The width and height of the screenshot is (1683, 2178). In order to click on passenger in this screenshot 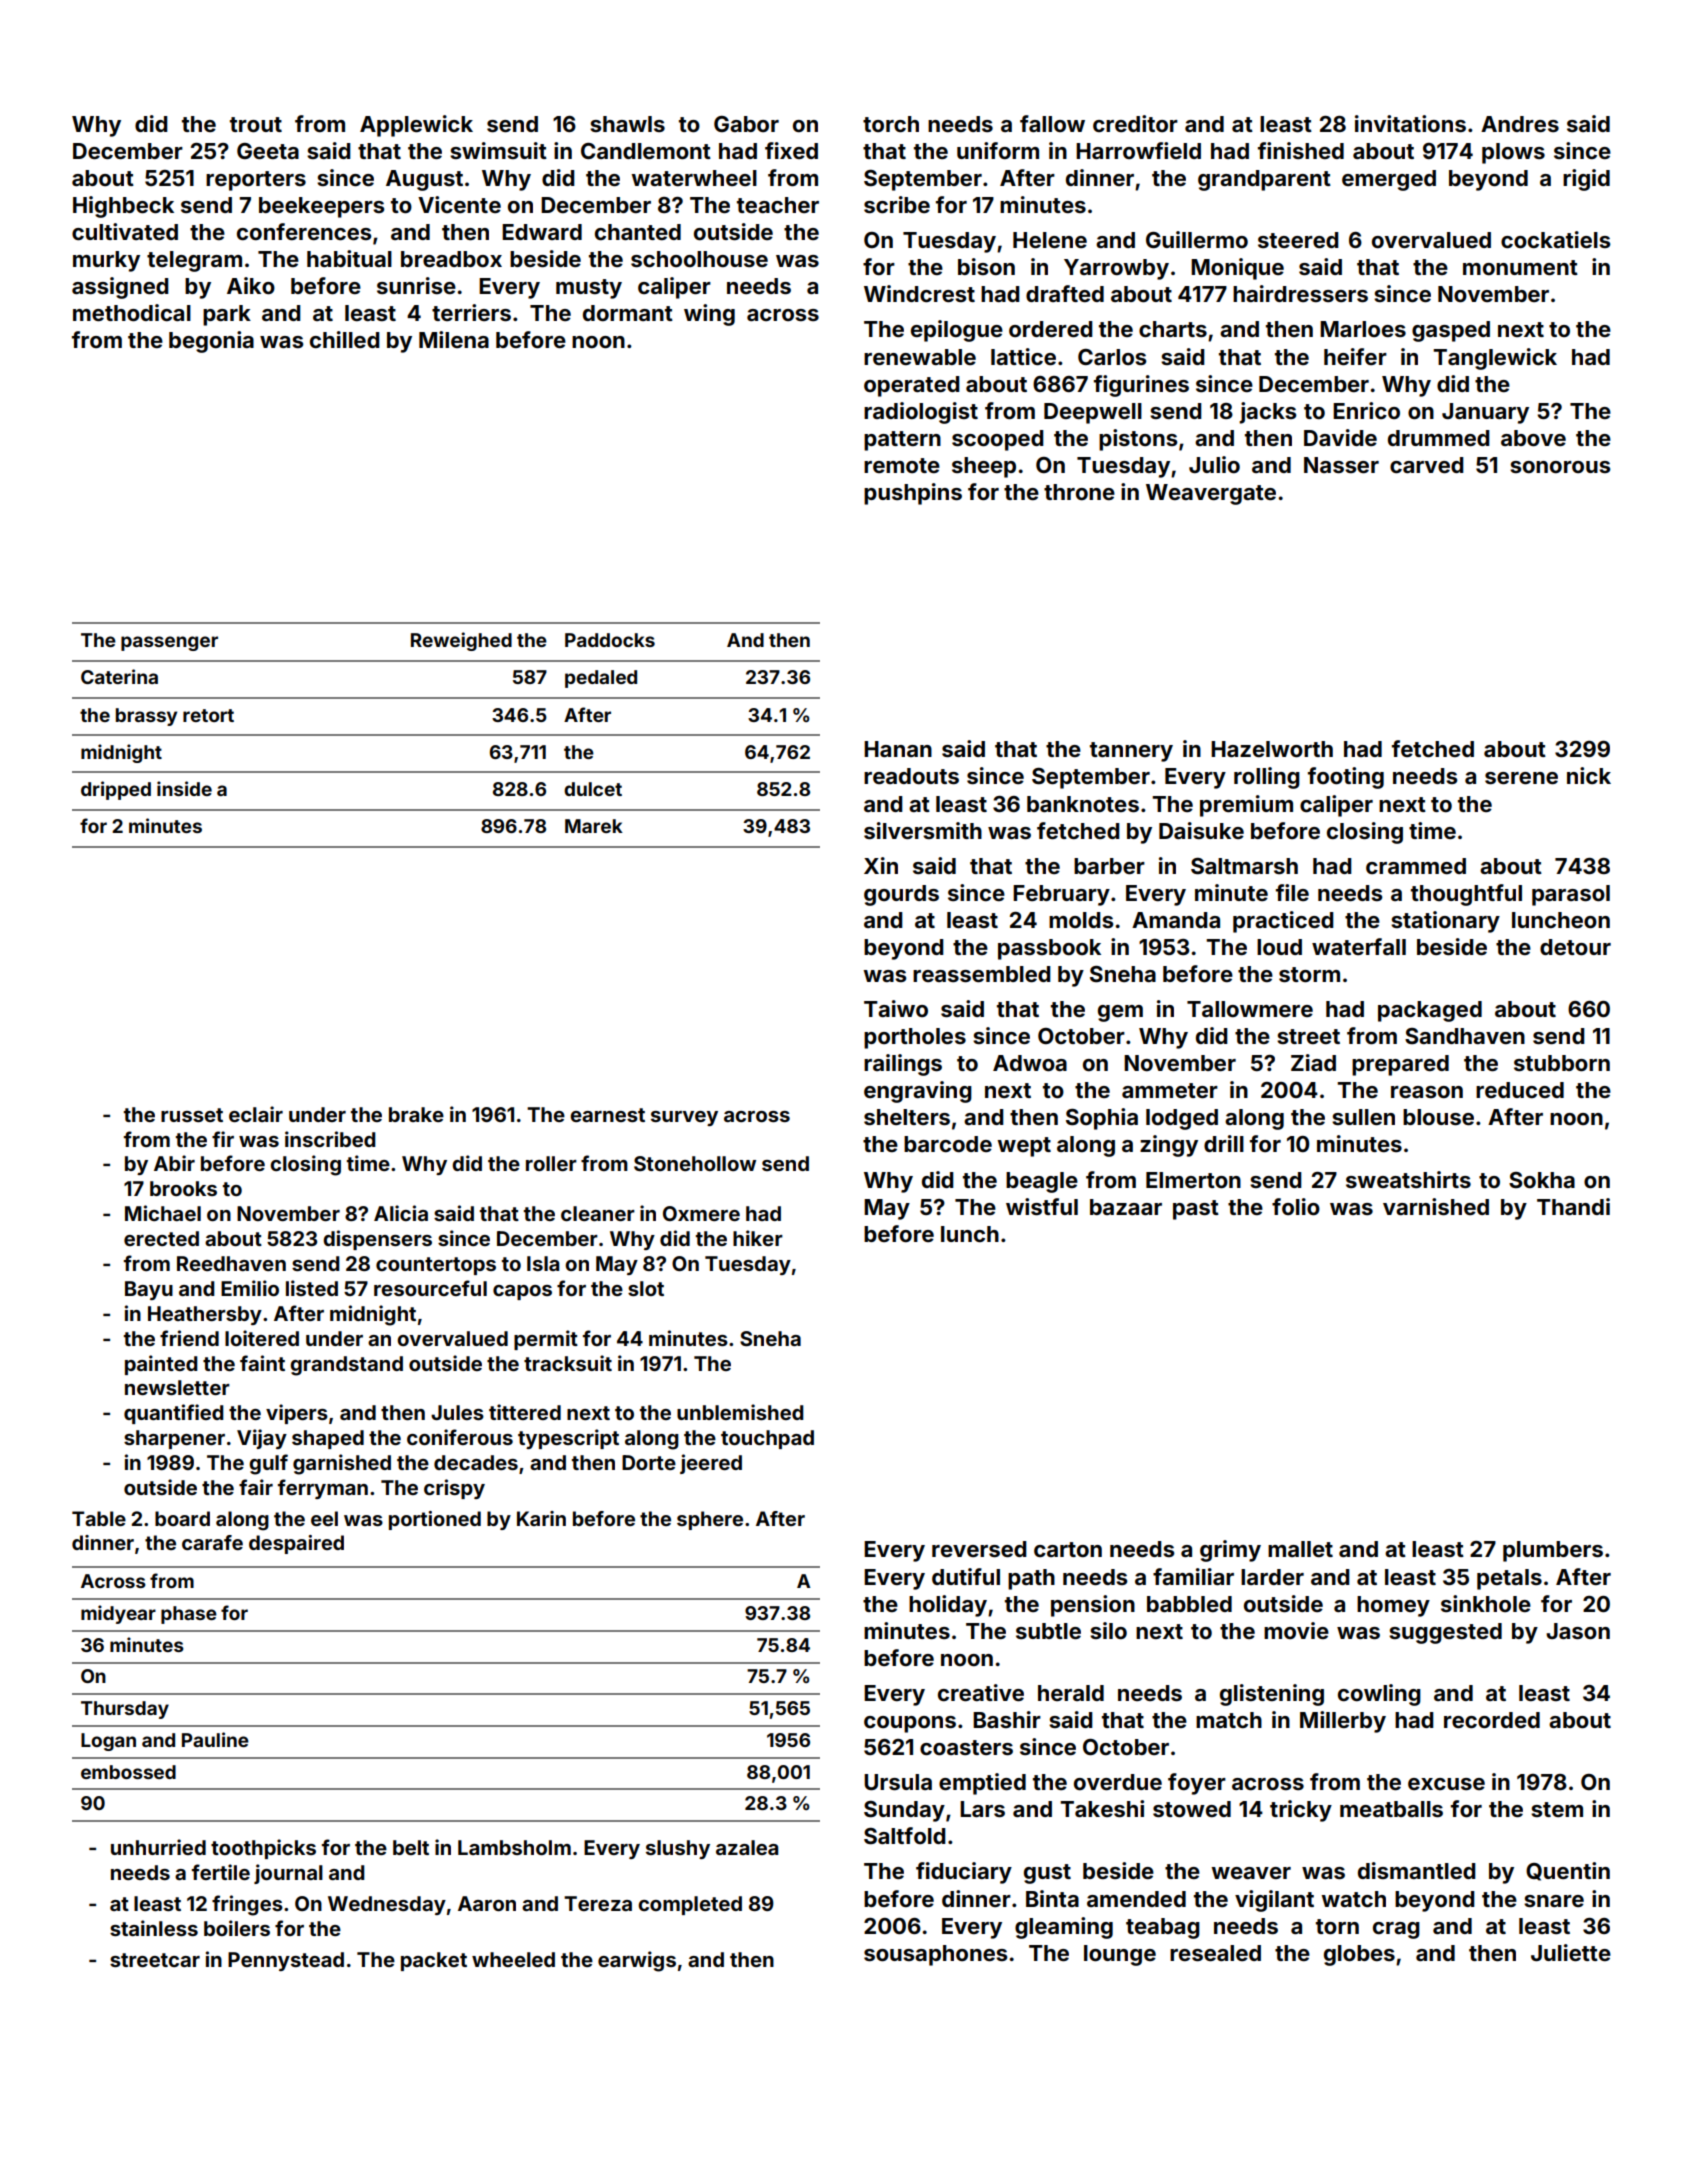, I will do `click(169, 643)`.
